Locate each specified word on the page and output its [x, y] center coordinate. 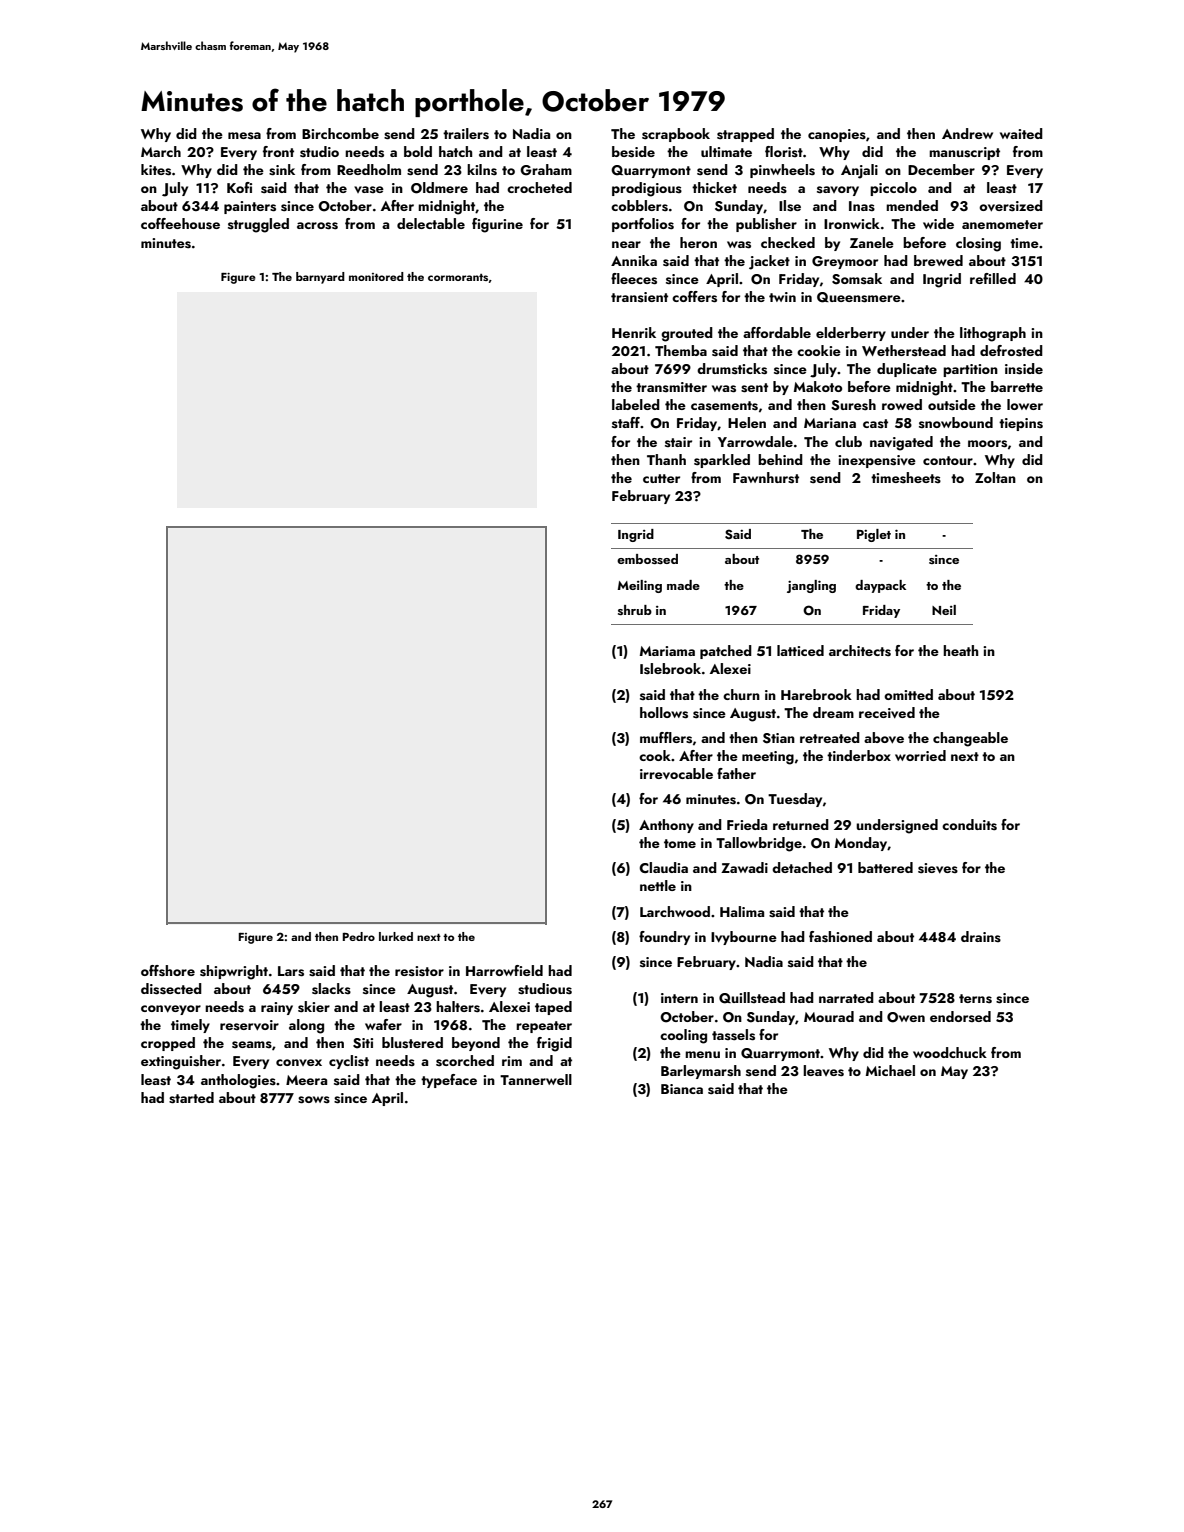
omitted [908, 694]
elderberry [851, 334]
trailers [466, 134]
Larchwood [675, 911]
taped [553, 1008]
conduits [969, 825]
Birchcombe [340, 133]
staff [626, 422]
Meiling [639, 586]
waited [1021, 133]
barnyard [320, 278]
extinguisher [181, 1062]
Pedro [359, 936]
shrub [635, 610]
